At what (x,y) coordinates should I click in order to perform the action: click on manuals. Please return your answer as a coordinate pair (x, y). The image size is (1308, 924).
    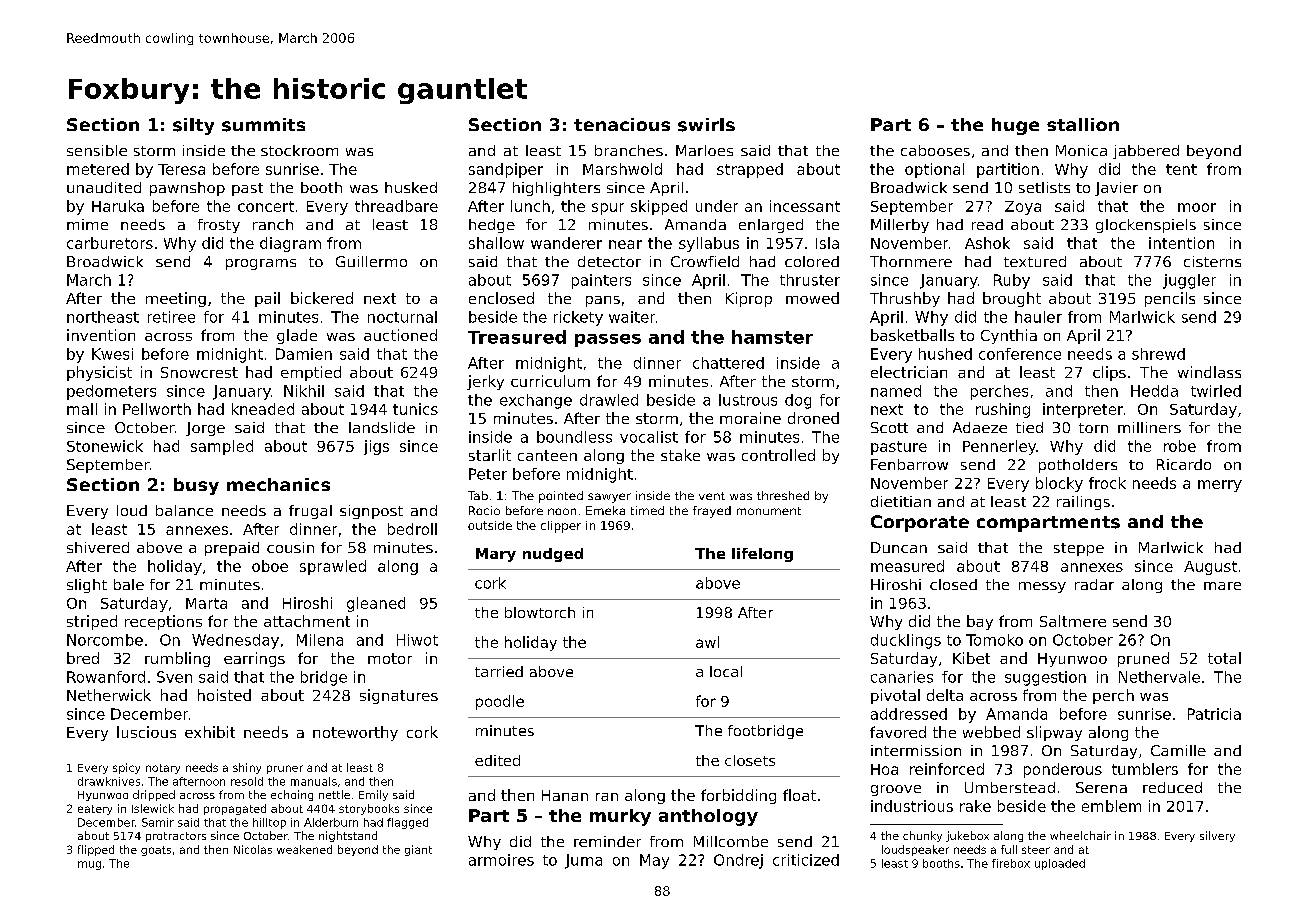
    Looking at the image, I should click on (314, 781).
